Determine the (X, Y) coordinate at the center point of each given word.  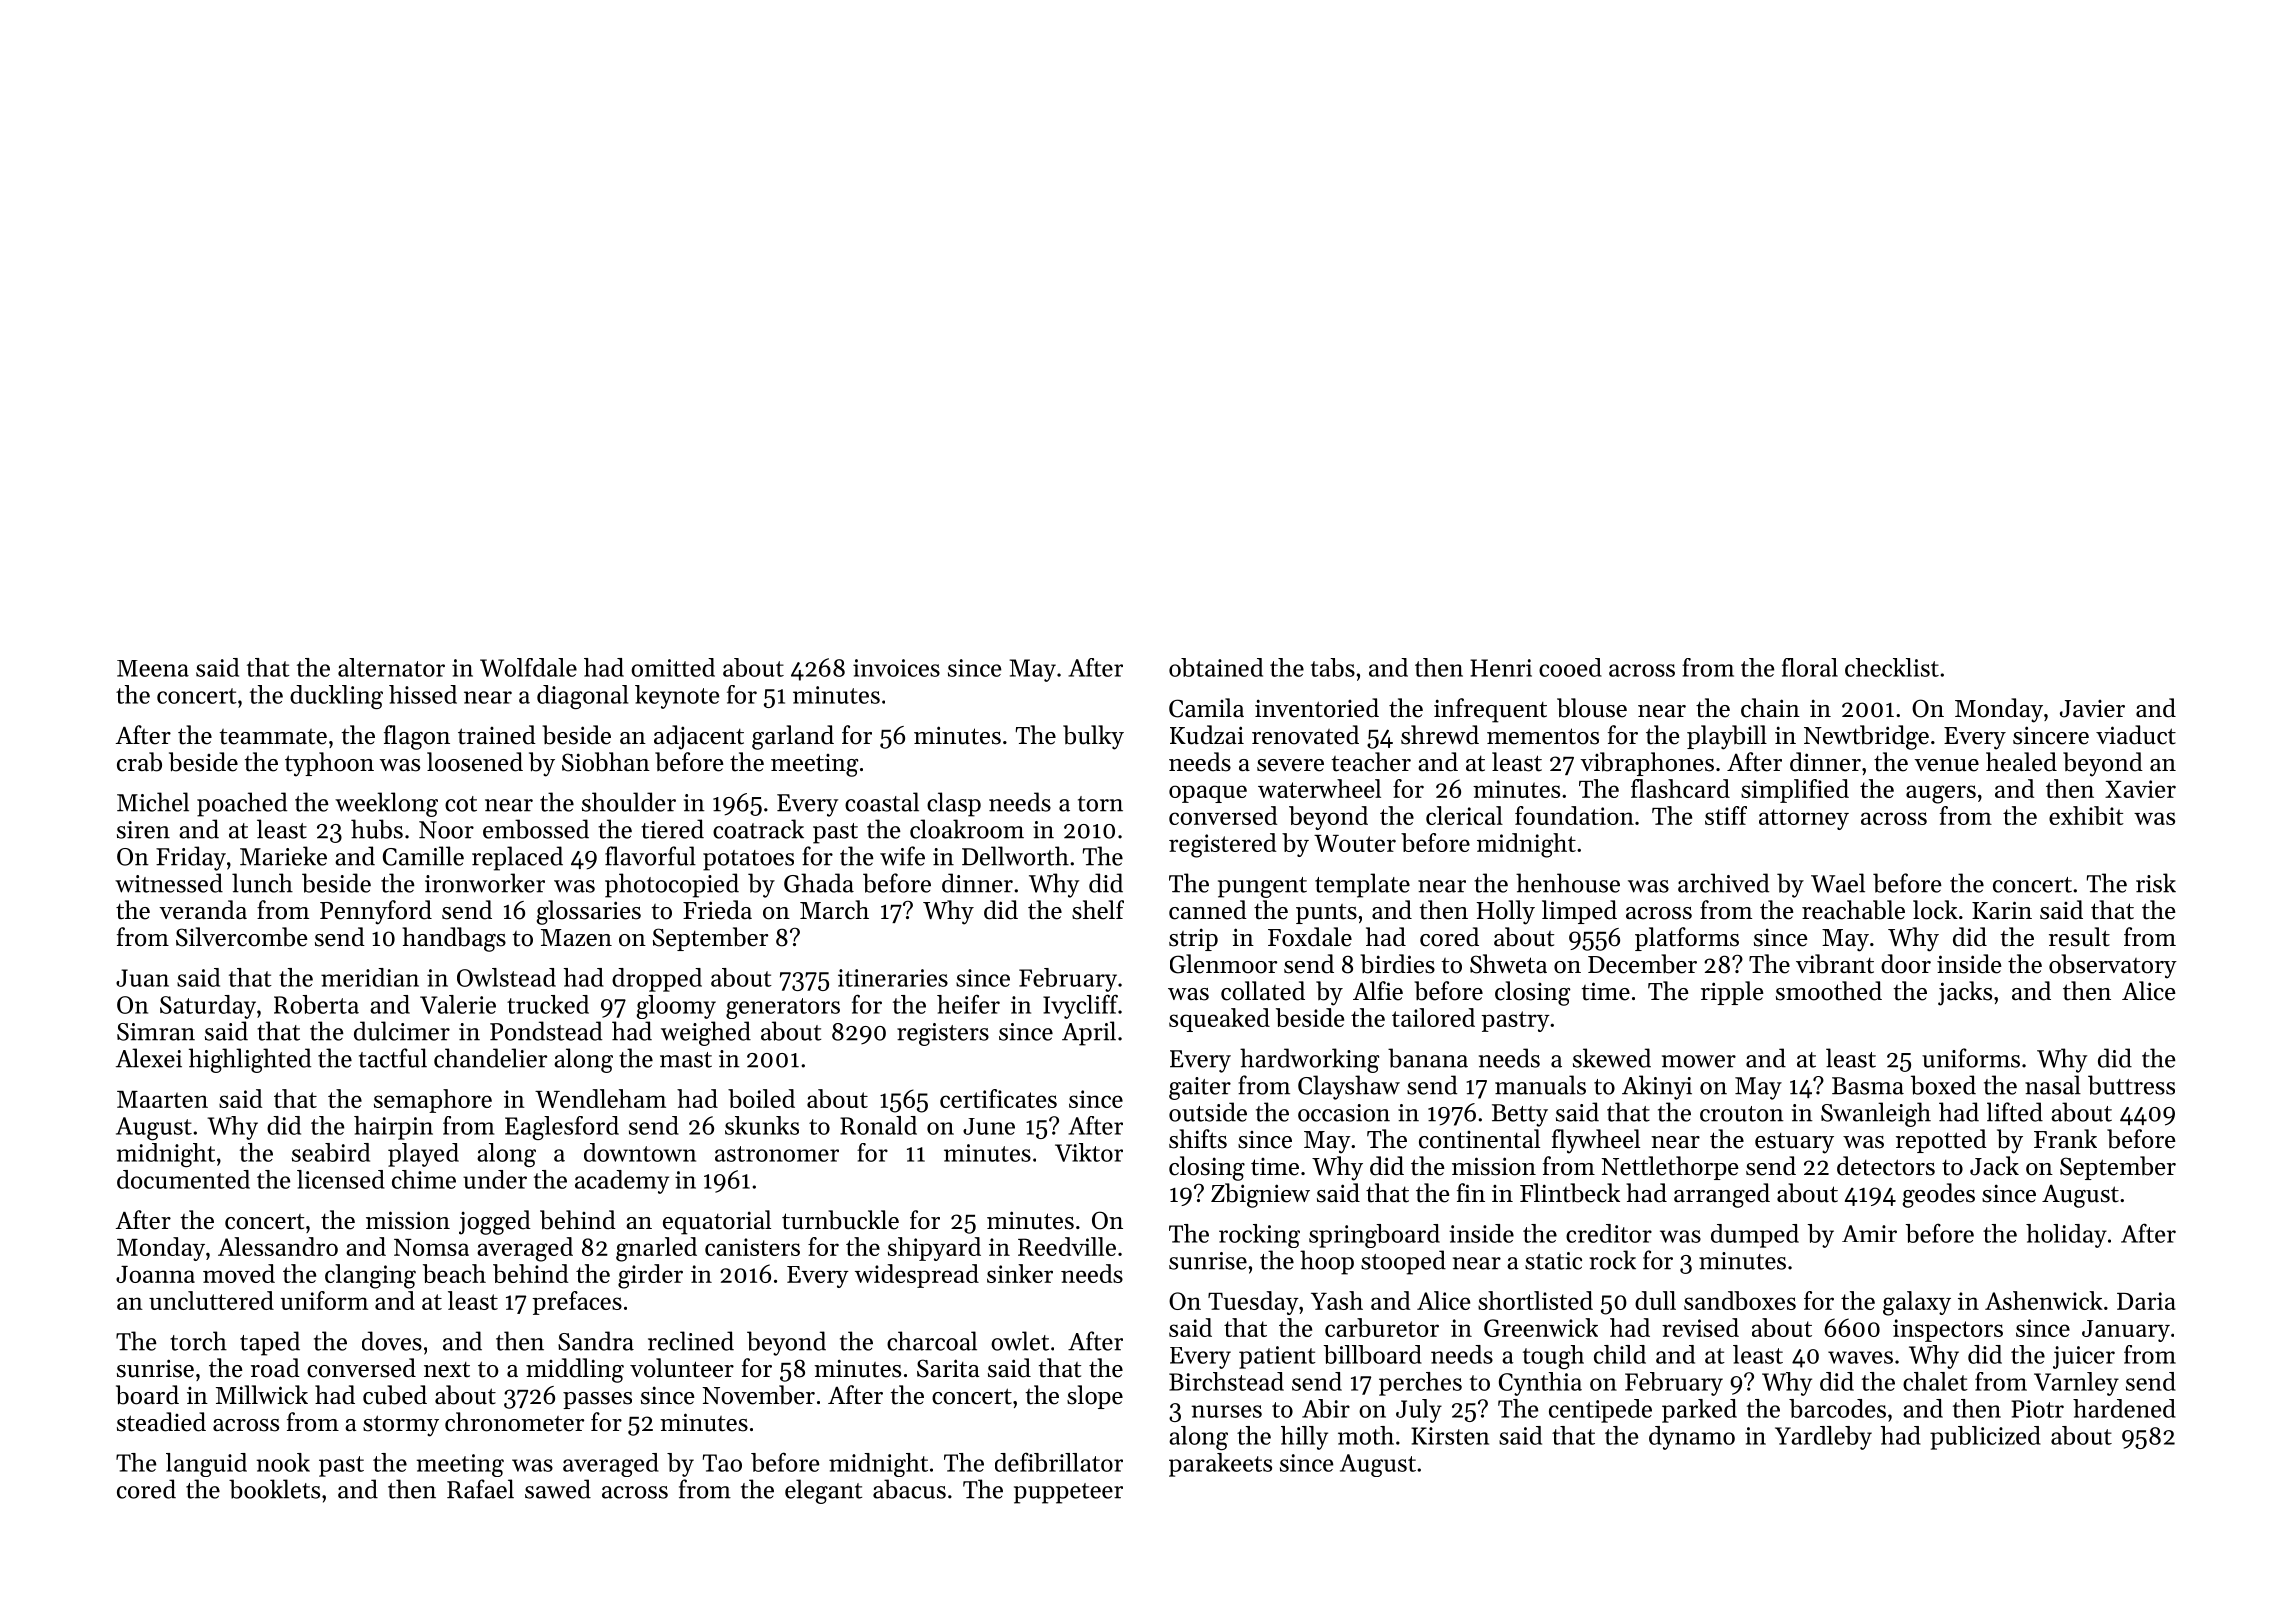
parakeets (1220, 1465)
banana (1428, 1058)
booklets (274, 1489)
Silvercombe (242, 937)
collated (1263, 991)
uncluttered (211, 1300)
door (1906, 964)
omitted (673, 667)
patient (1277, 1357)
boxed (1943, 1085)
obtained (1216, 667)
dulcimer (402, 1031)
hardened (2124, 1408)
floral (1810, 667)
